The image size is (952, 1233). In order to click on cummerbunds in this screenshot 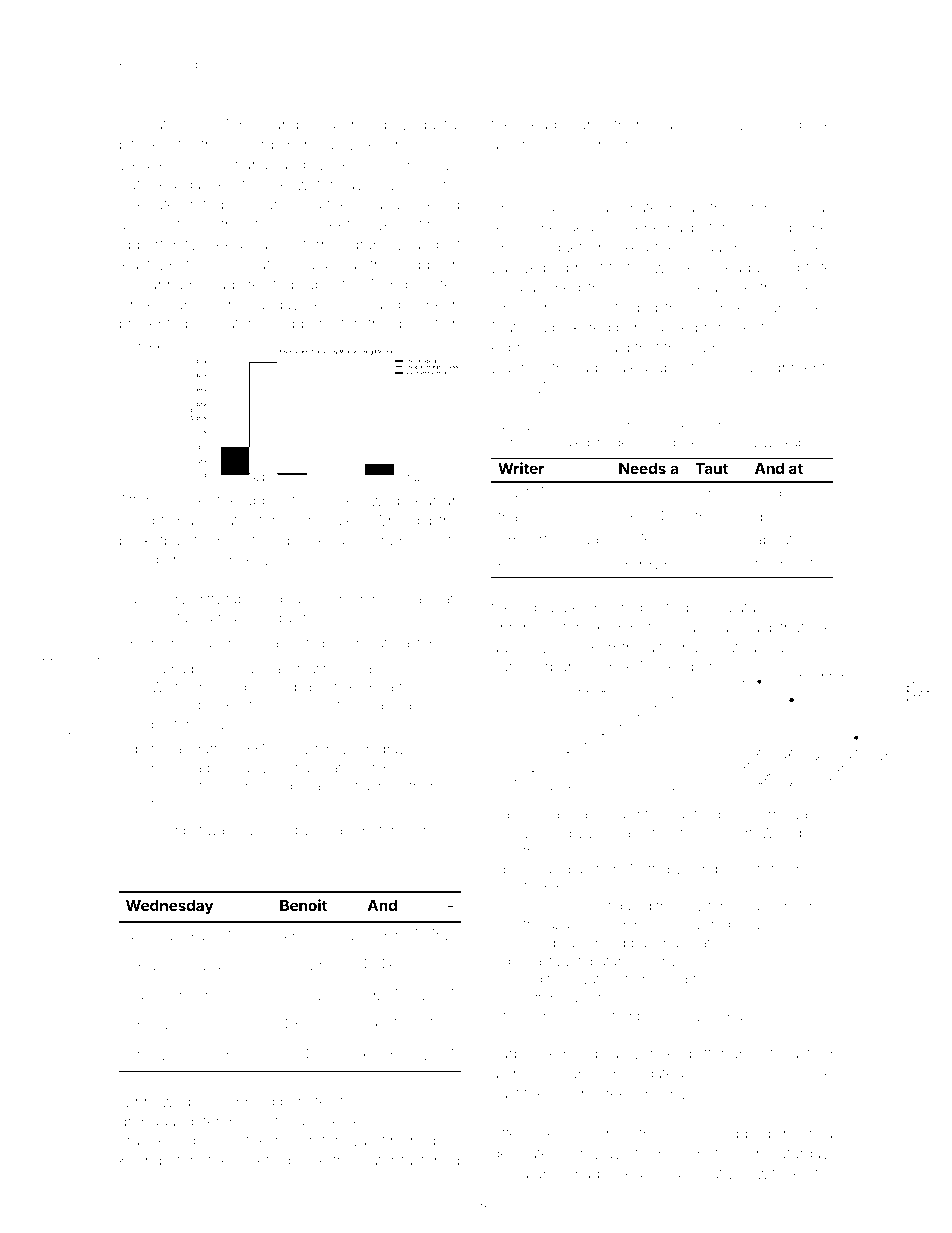, I will do `click(542, 666)`.
